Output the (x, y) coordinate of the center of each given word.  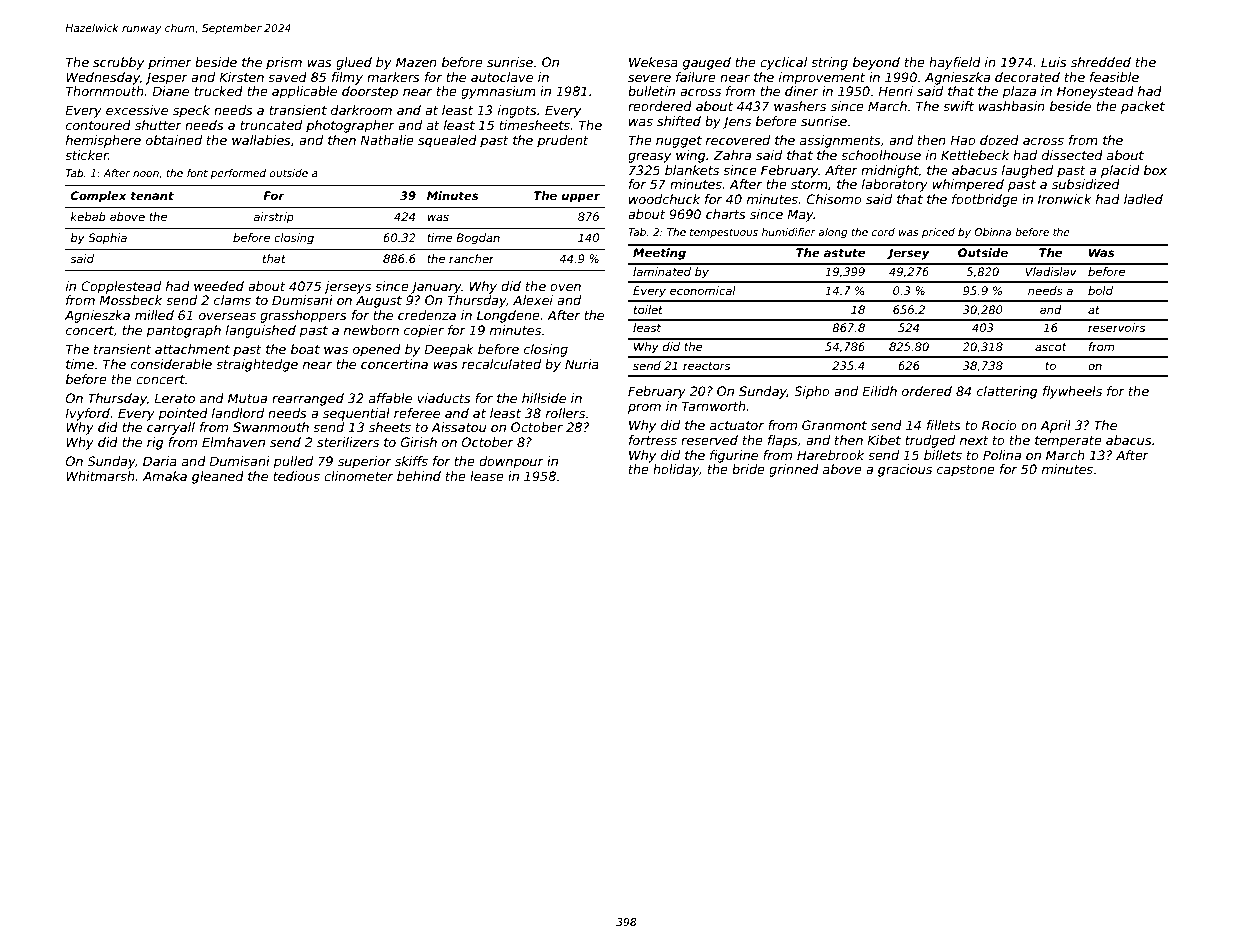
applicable (304, 92)
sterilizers (348, 442)
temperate (1068, 442)
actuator (737, 425)
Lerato (174, 398)
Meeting (659, 254)
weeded (219, 286)
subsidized (1086, 184)
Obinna (992, 232)
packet (1143, 107)
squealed (447, 141)
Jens (736, 122)
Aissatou (458, 427)
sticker (86, 155)
